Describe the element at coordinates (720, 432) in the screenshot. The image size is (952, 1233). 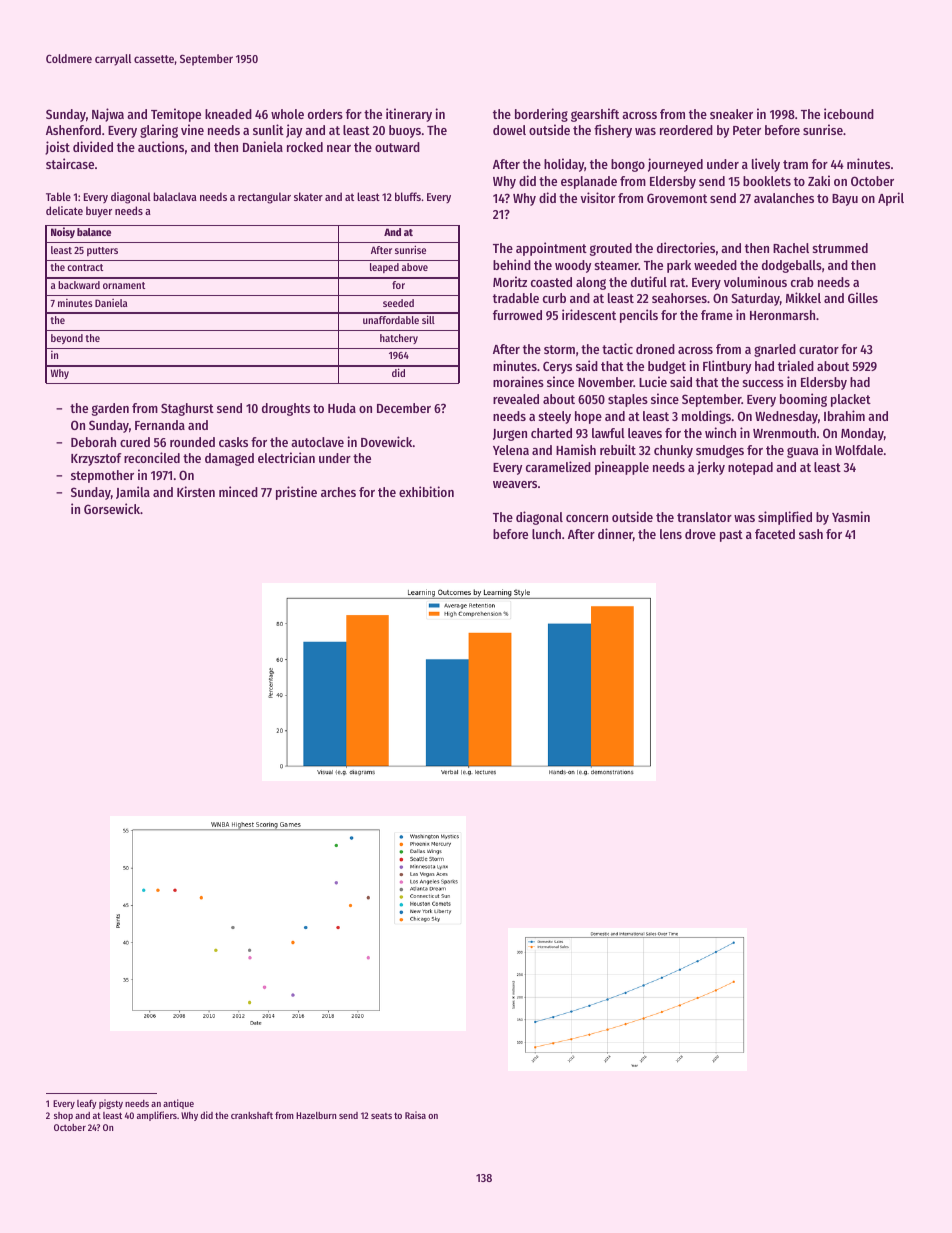
I see `winch` at that location.
